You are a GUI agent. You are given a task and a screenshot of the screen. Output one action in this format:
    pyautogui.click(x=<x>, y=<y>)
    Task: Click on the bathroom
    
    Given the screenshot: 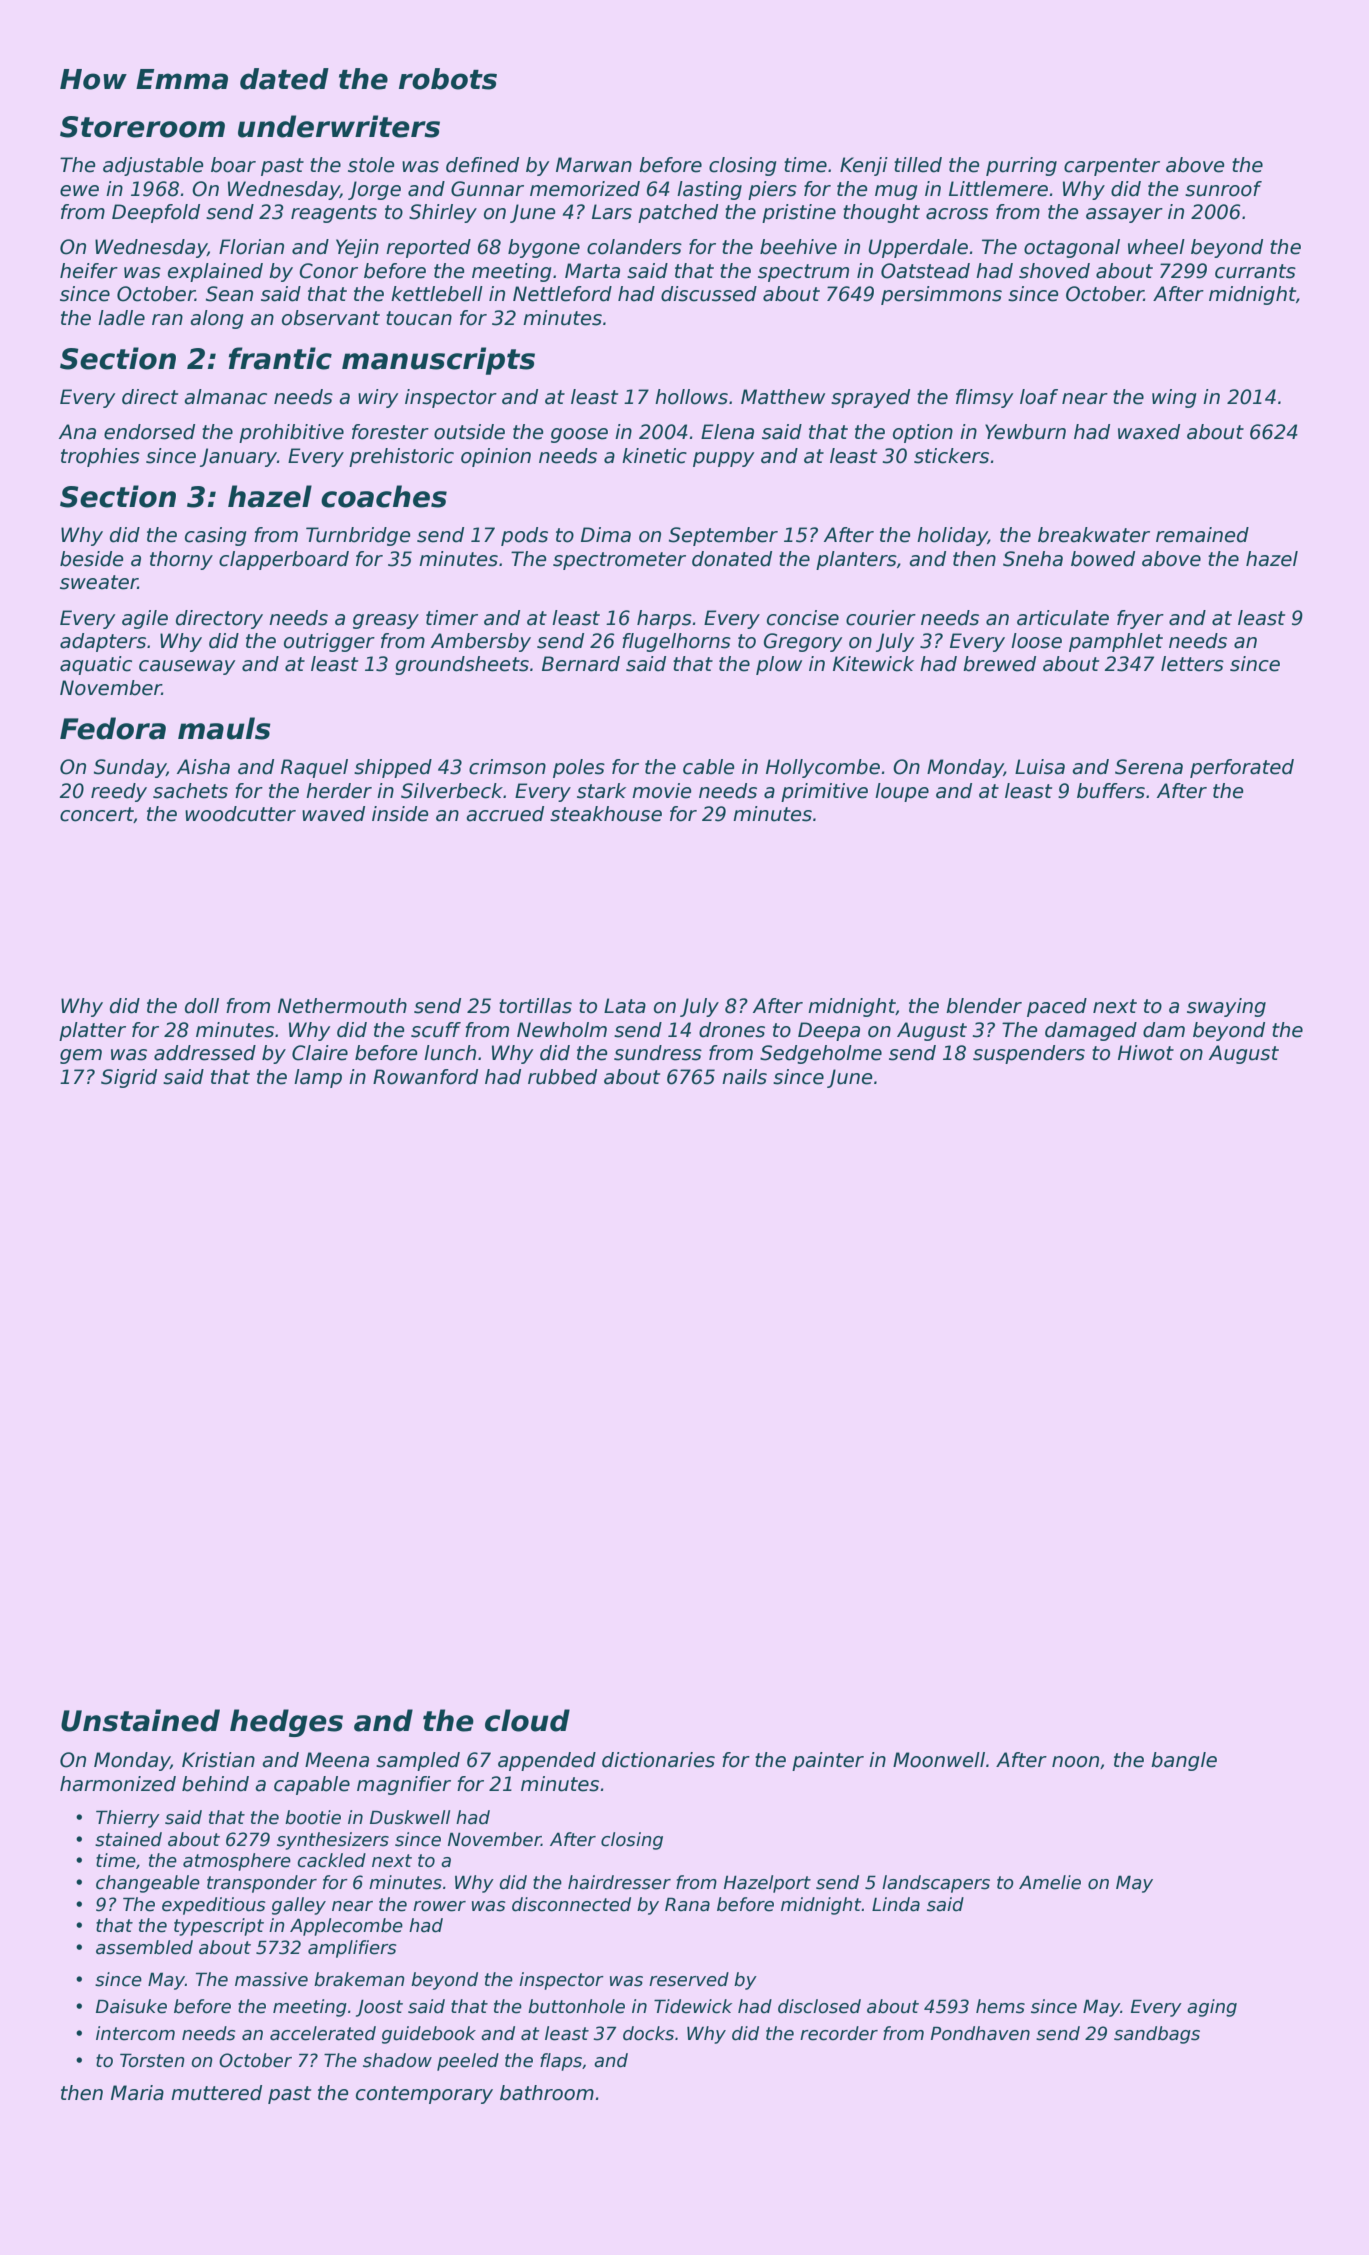 What is the action you would take?
    pyautogui.click(x=547, y=2093)
